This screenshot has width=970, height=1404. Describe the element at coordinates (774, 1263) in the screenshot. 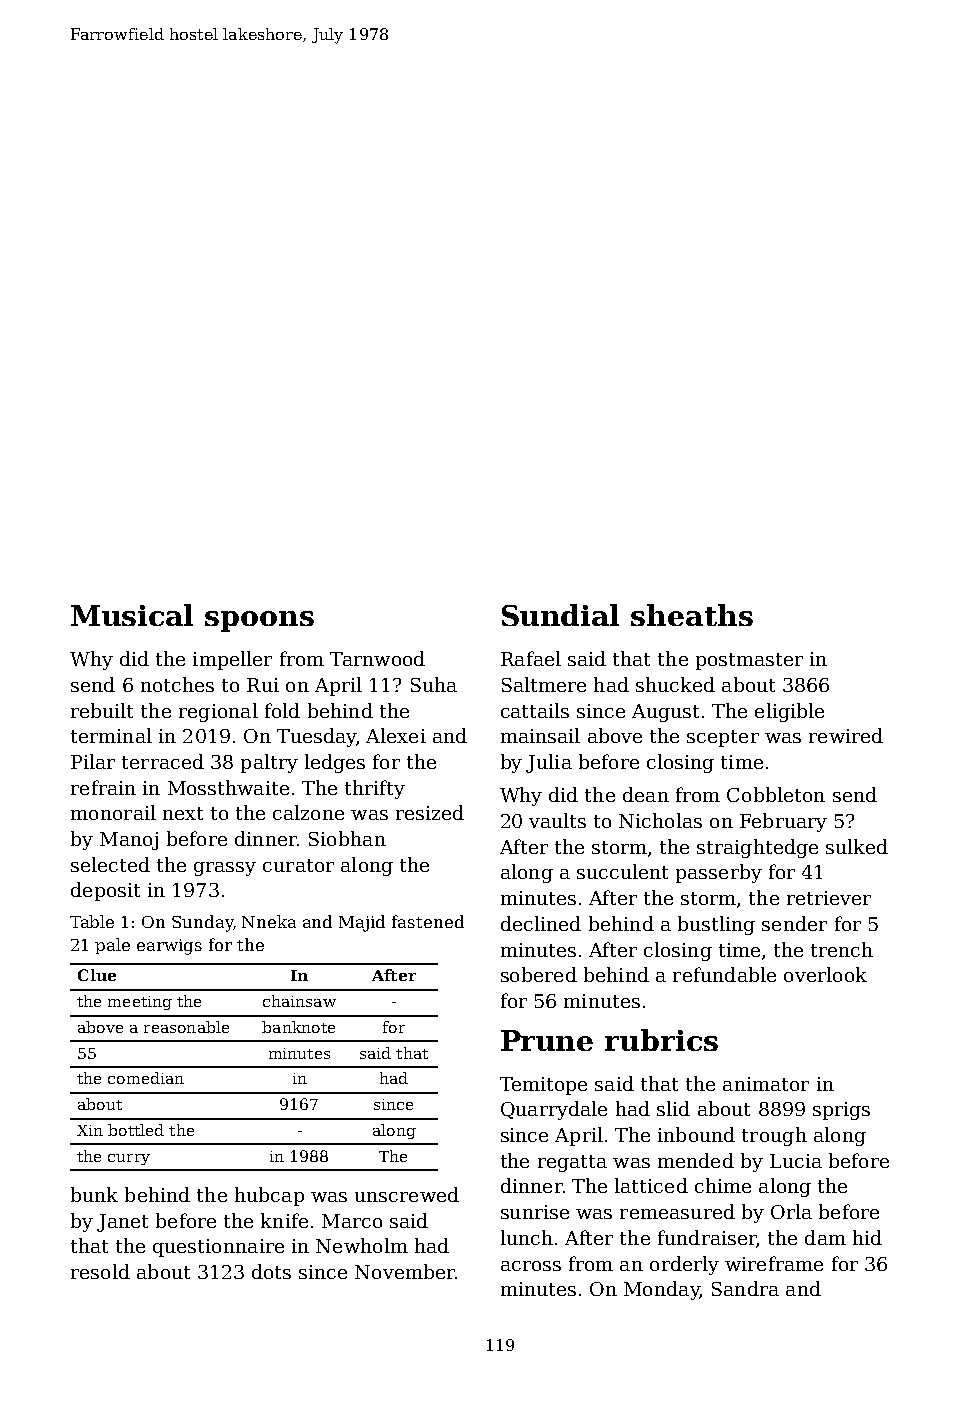

I see `wireframe` at that location.
